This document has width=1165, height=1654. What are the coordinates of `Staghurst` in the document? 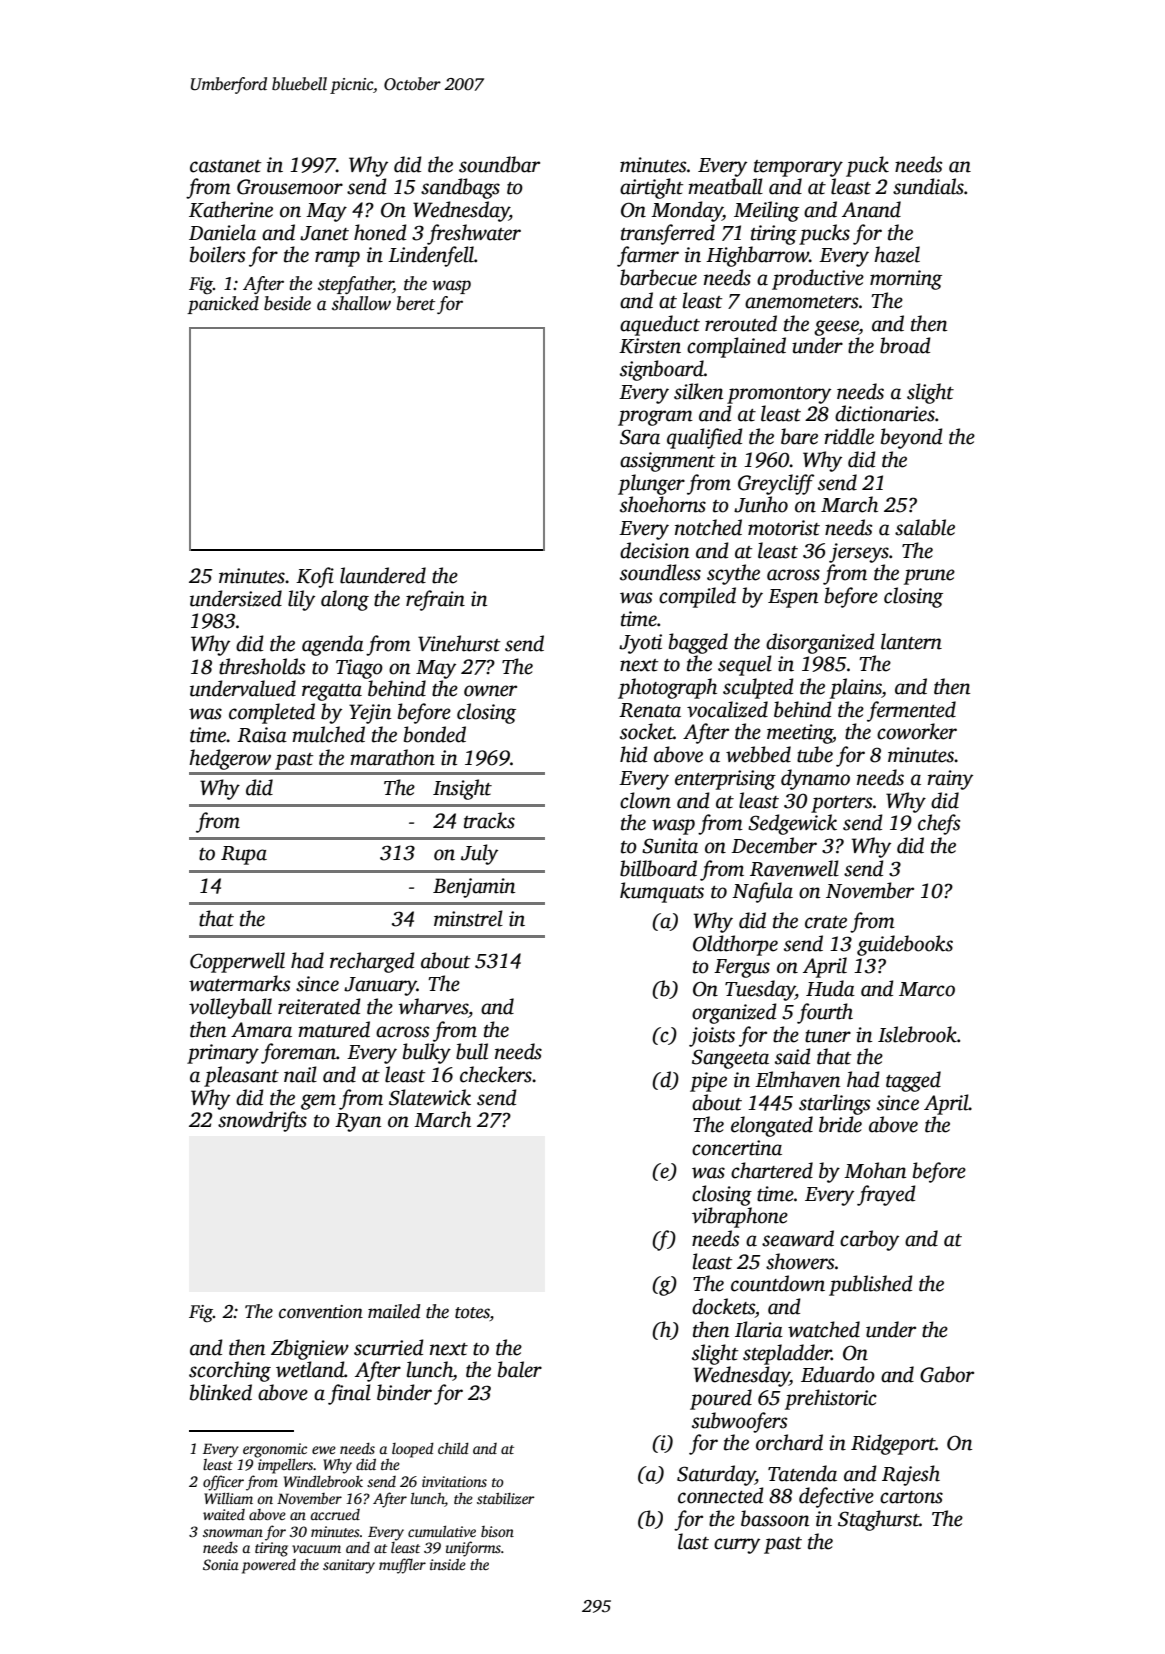 It's located at (879, 1520).
